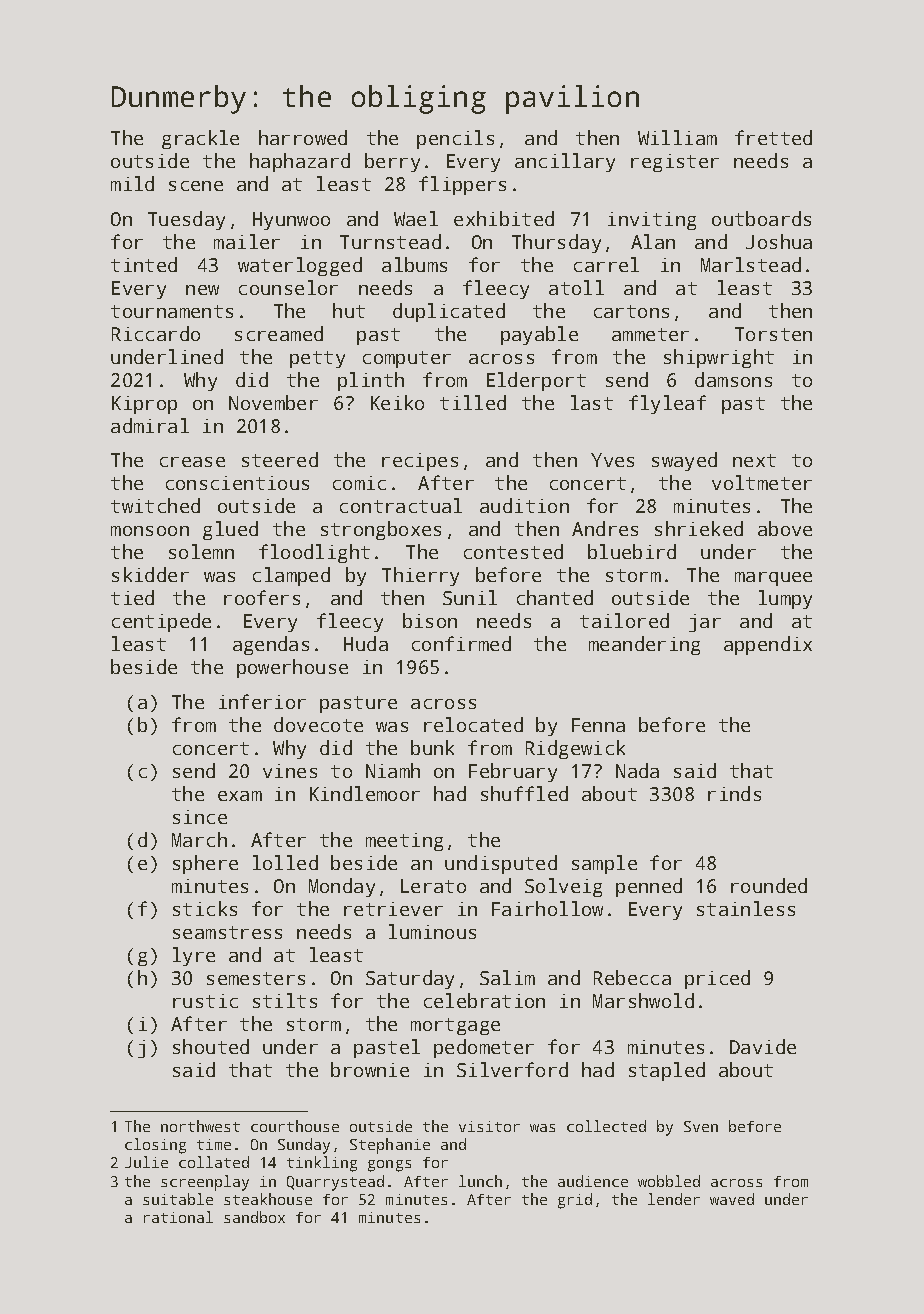  Describe the element at coordinates (211, 1046) in the screenshot. I see `shouted` at that location.
